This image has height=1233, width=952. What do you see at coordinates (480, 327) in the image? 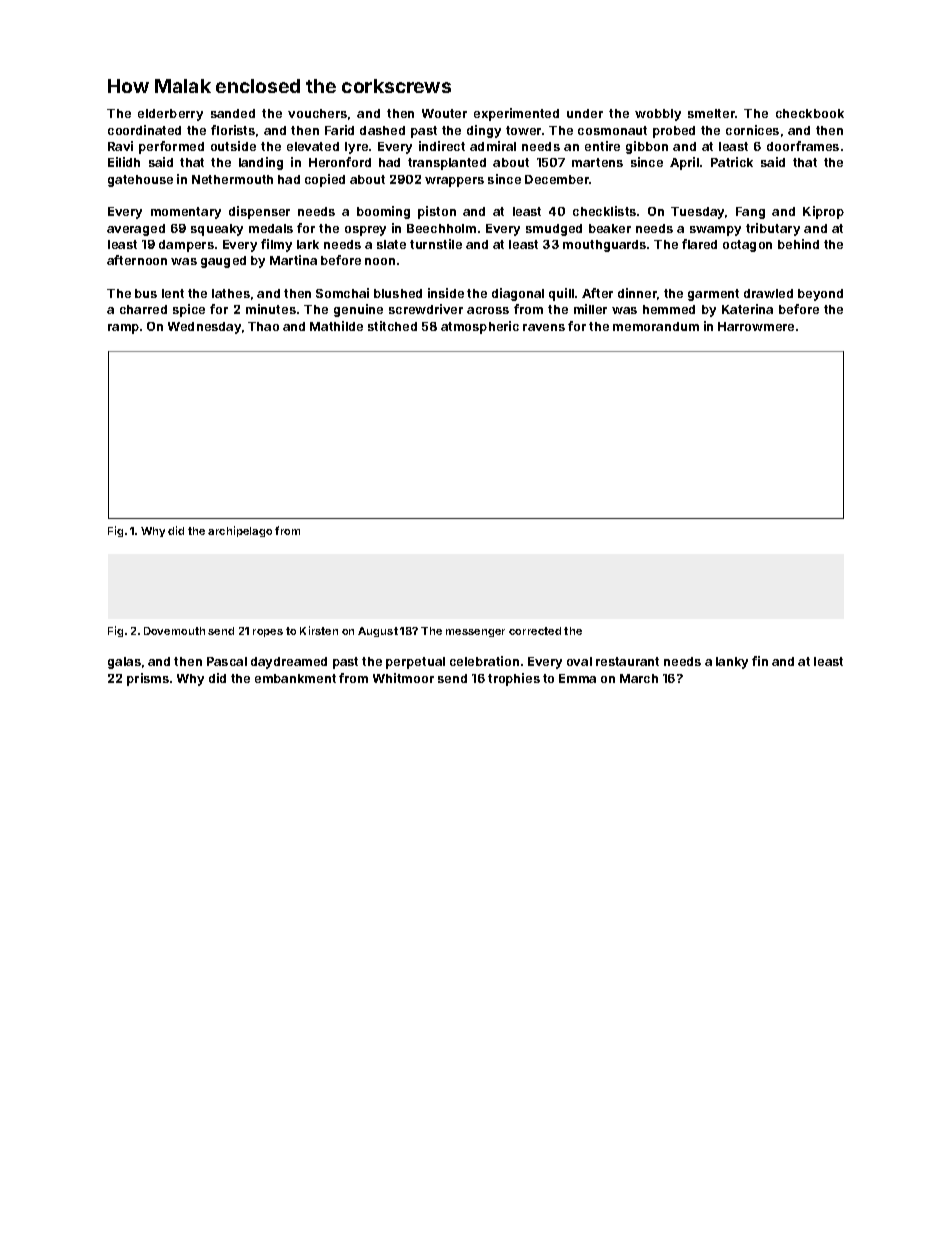
I see `atmospheric` at bounding box center [480, 327].
